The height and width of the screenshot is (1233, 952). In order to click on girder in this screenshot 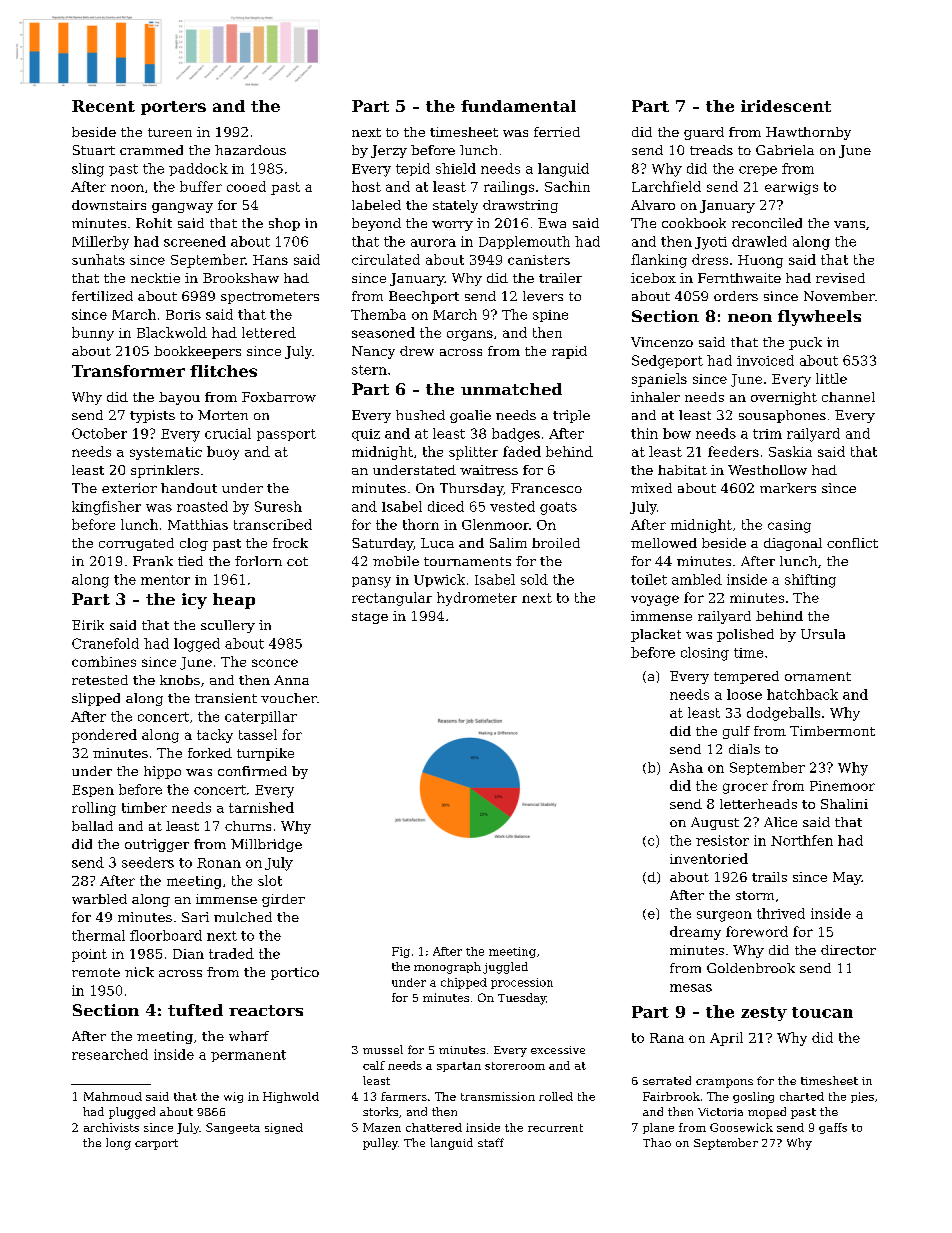, I will do `click(283, 900)`.
